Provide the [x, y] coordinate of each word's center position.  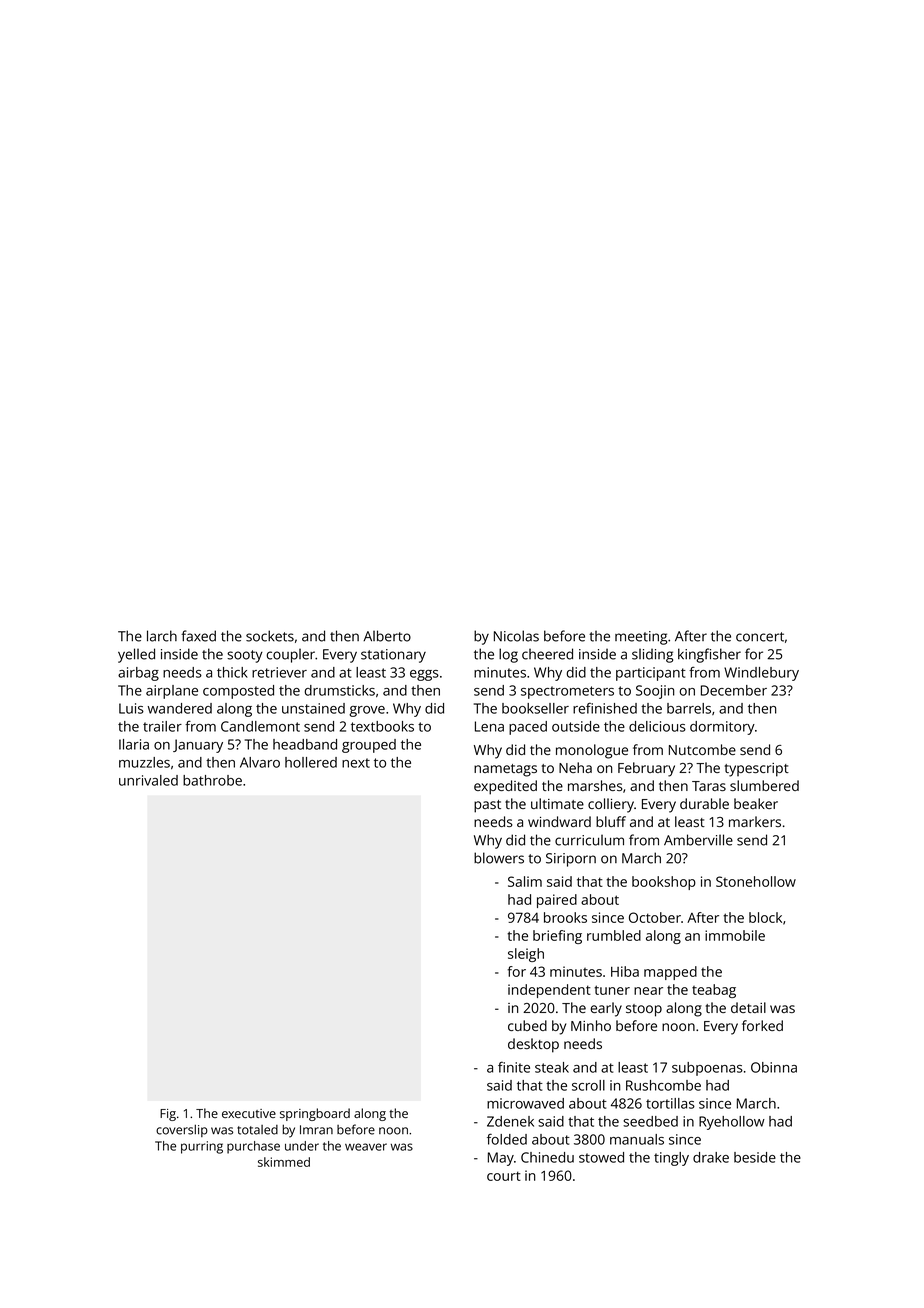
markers [755, 821]
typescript [757, 770]
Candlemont [260, 726]
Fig [168, 1115]
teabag [714, 991]
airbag [138, 674]
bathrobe [212, 780]
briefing [557, 937]
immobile [735, 935]
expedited [505, 787]
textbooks [382, 726]
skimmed [284, 1162]
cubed [527, 1025]
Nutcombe [702, 749]
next [356, 763]
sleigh [526, 955]
